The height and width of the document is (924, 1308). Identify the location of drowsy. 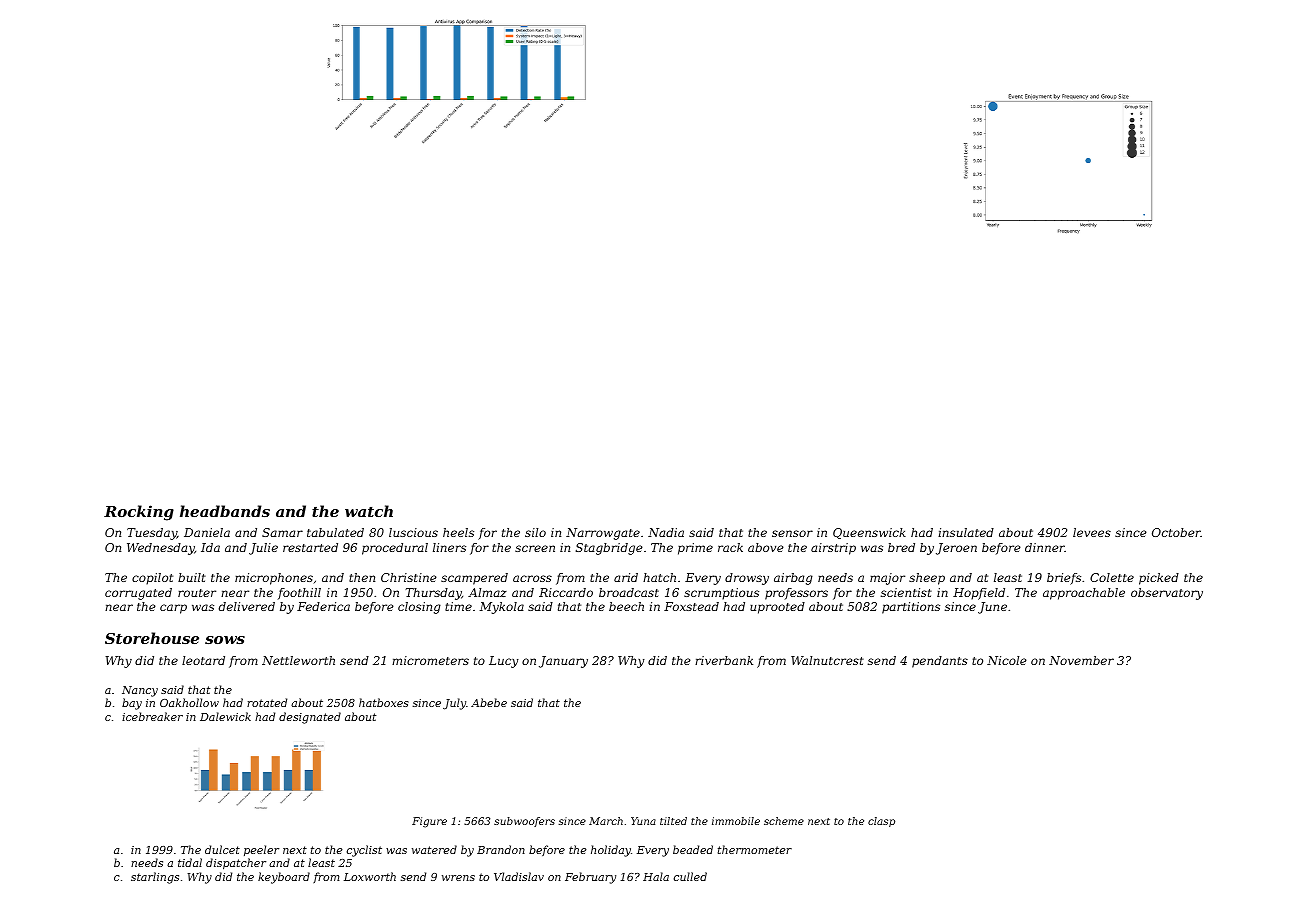
(747, 579).
